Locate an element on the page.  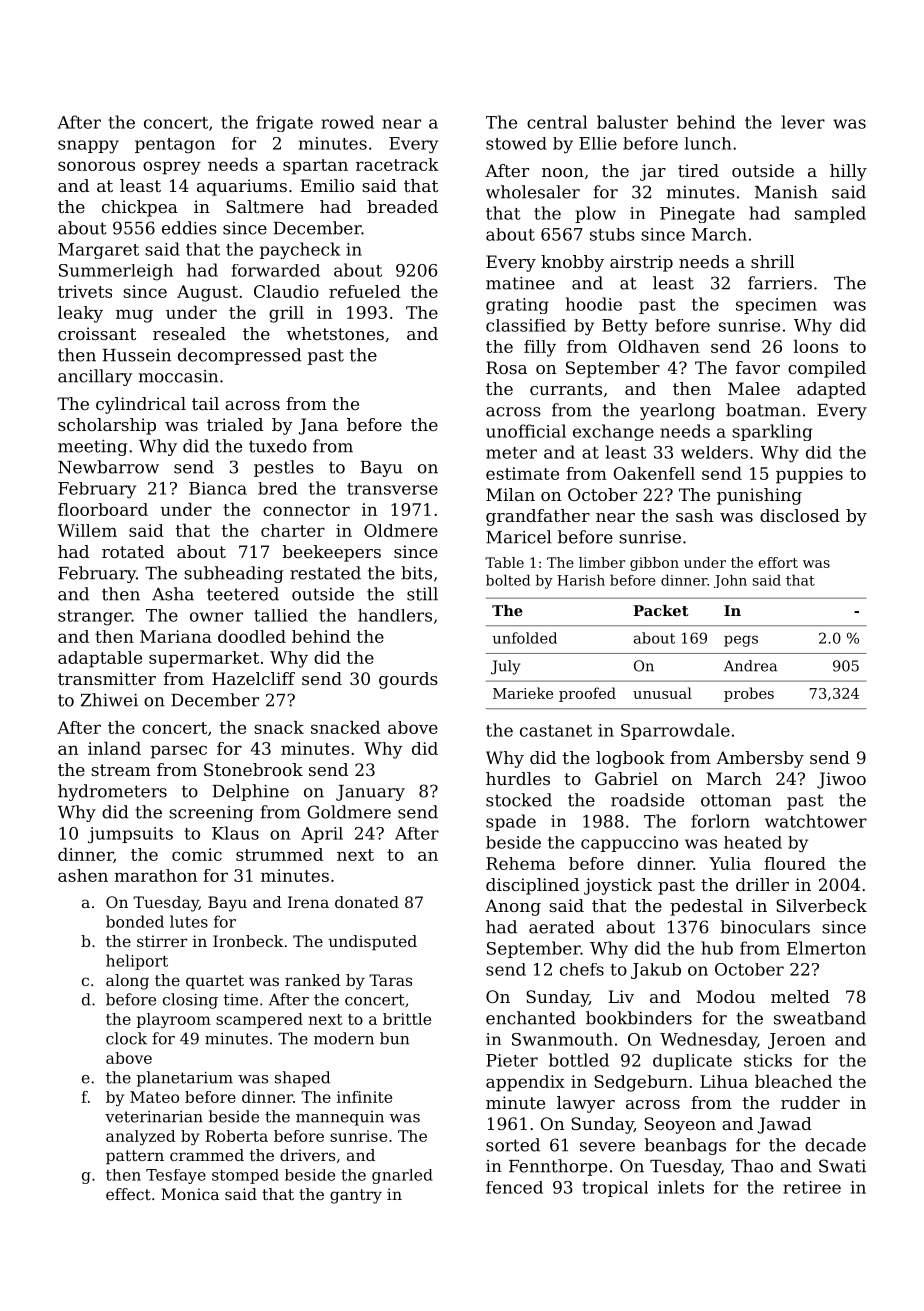
farriers is located at coordinates (780, 283).
